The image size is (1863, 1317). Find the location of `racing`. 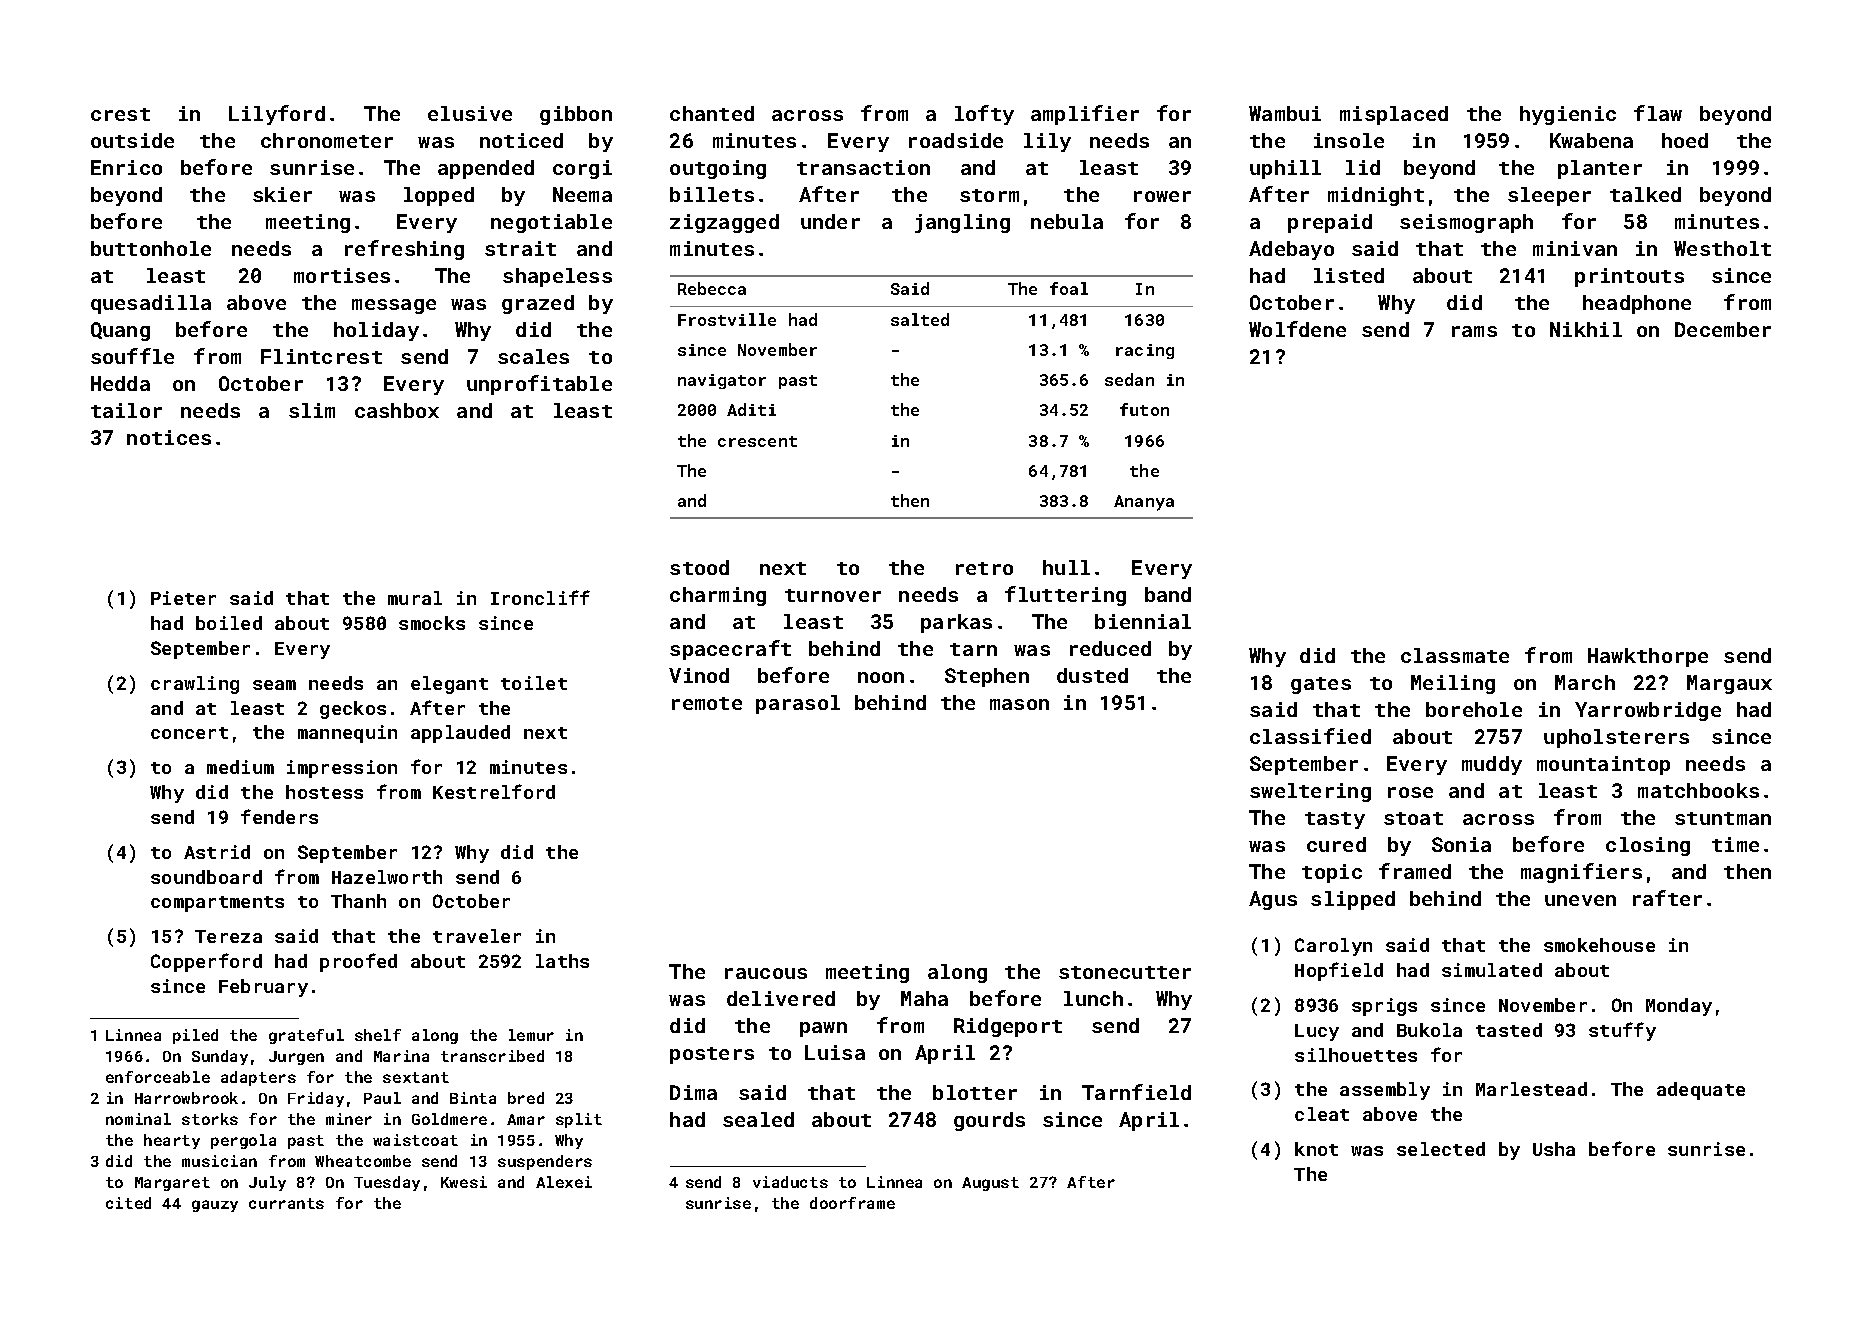

racing is located at coordinates (1145, 351).
